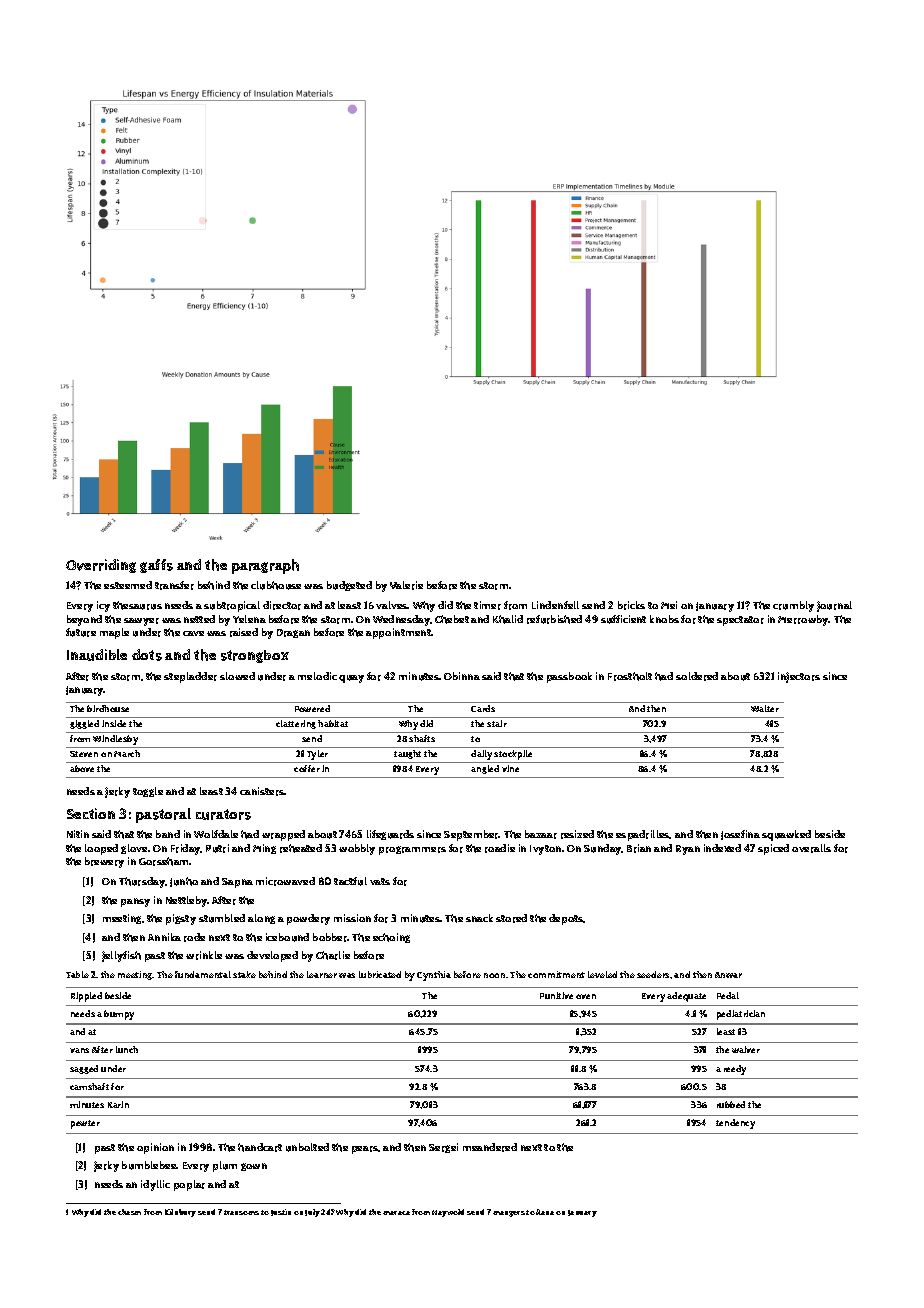  Describe the element at coordinates (728, 975) in the screenshot. I see `Anwar` at that location.
